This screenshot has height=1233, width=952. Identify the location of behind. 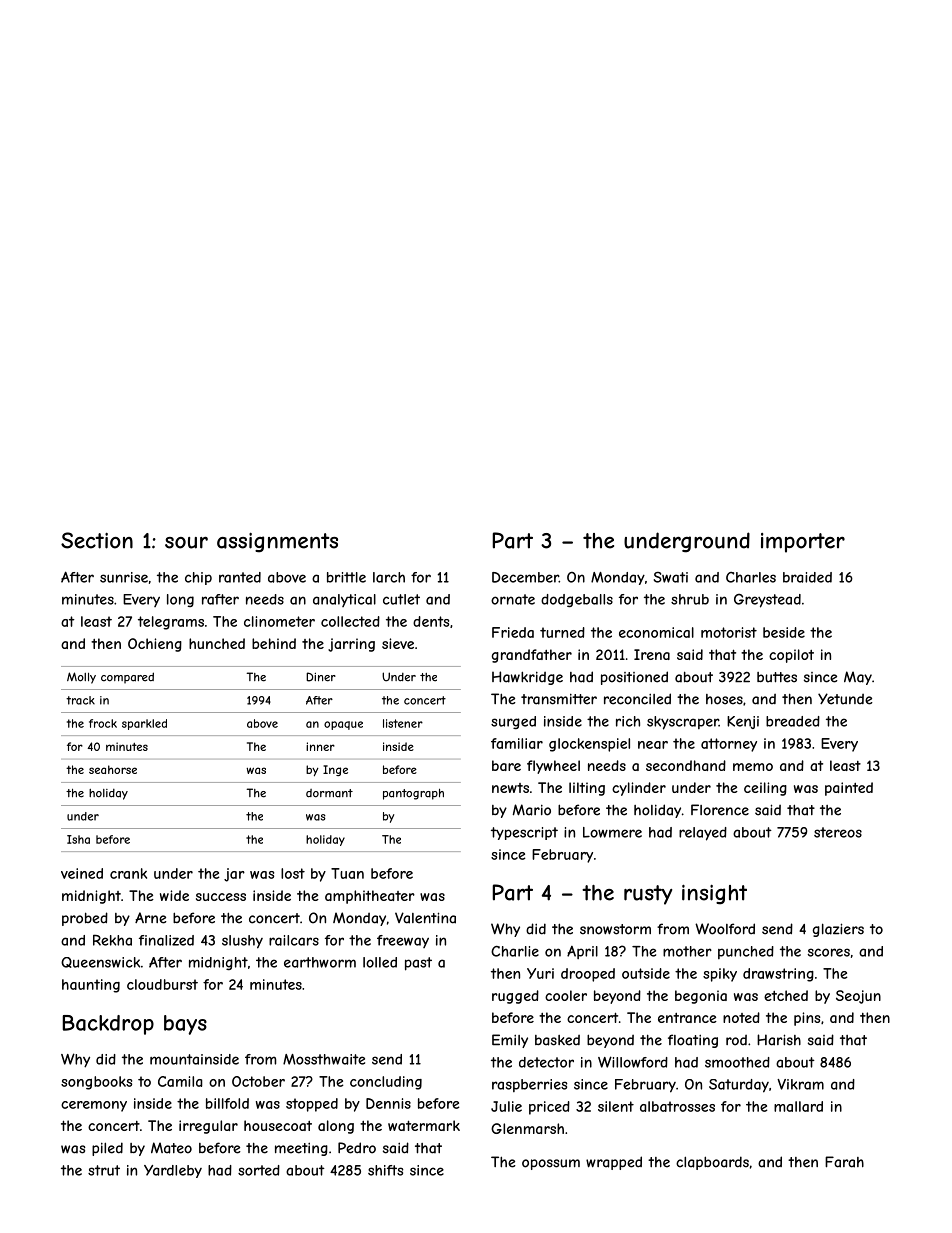
(274, 643).
